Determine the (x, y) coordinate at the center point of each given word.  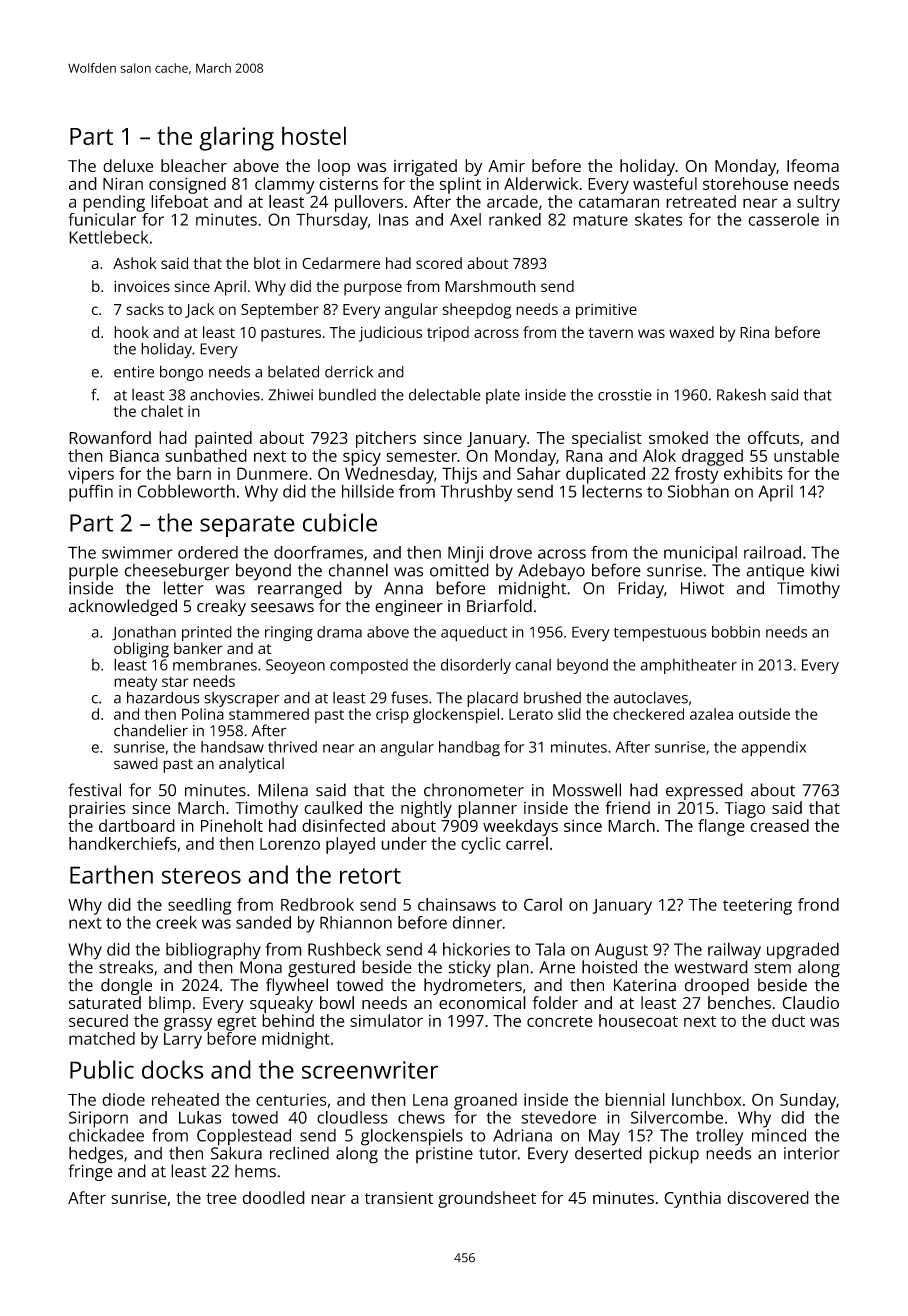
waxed (691, 332)
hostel (314, 135)
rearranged (300, 590)
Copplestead (244, 1137)
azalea (711, 714)
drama (339, 632)
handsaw (232, 747)
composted (369, 666)
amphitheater (689, 666)
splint (460, 185)
